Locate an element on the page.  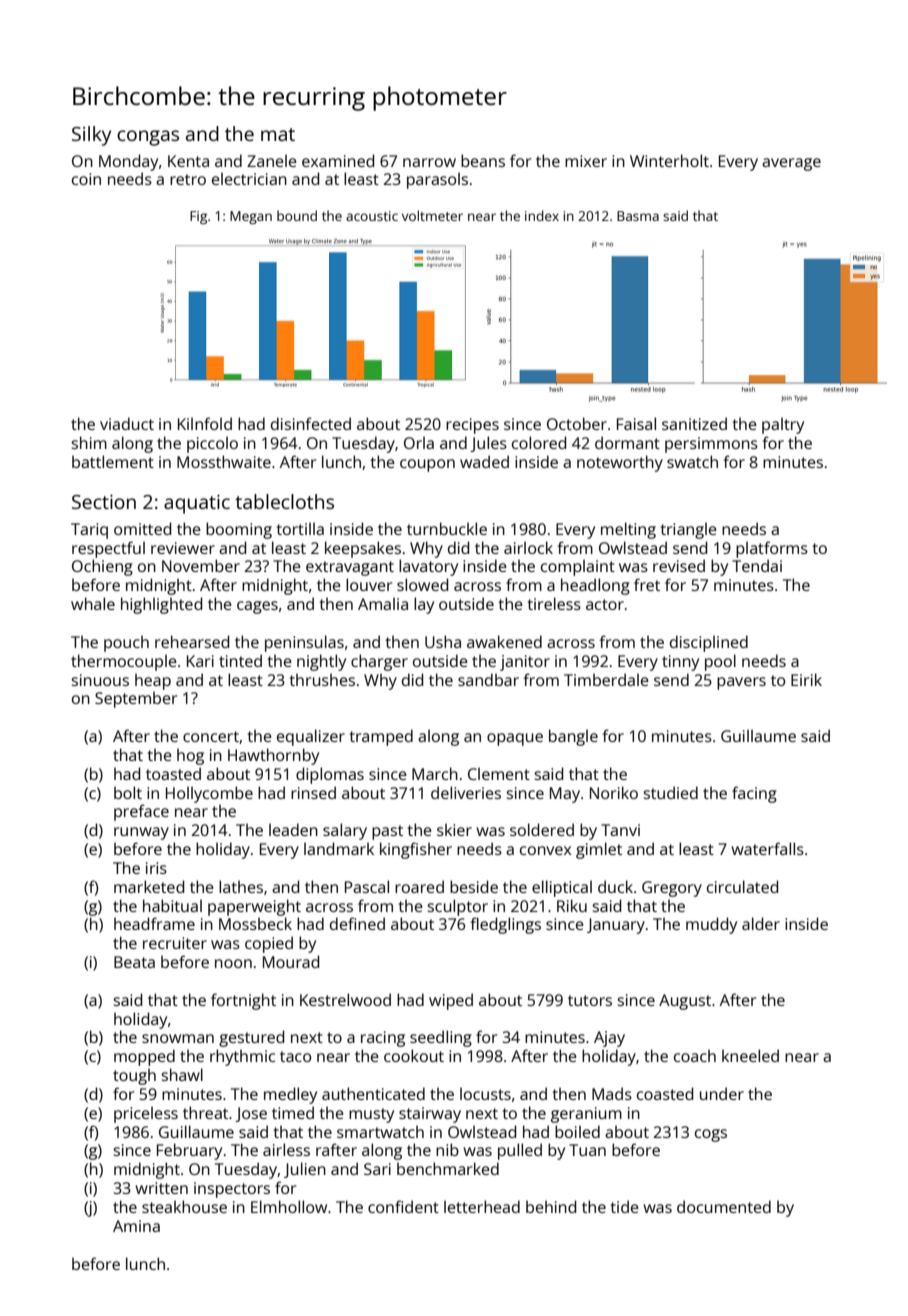
disinfected is located at coordinates (311, 423).
